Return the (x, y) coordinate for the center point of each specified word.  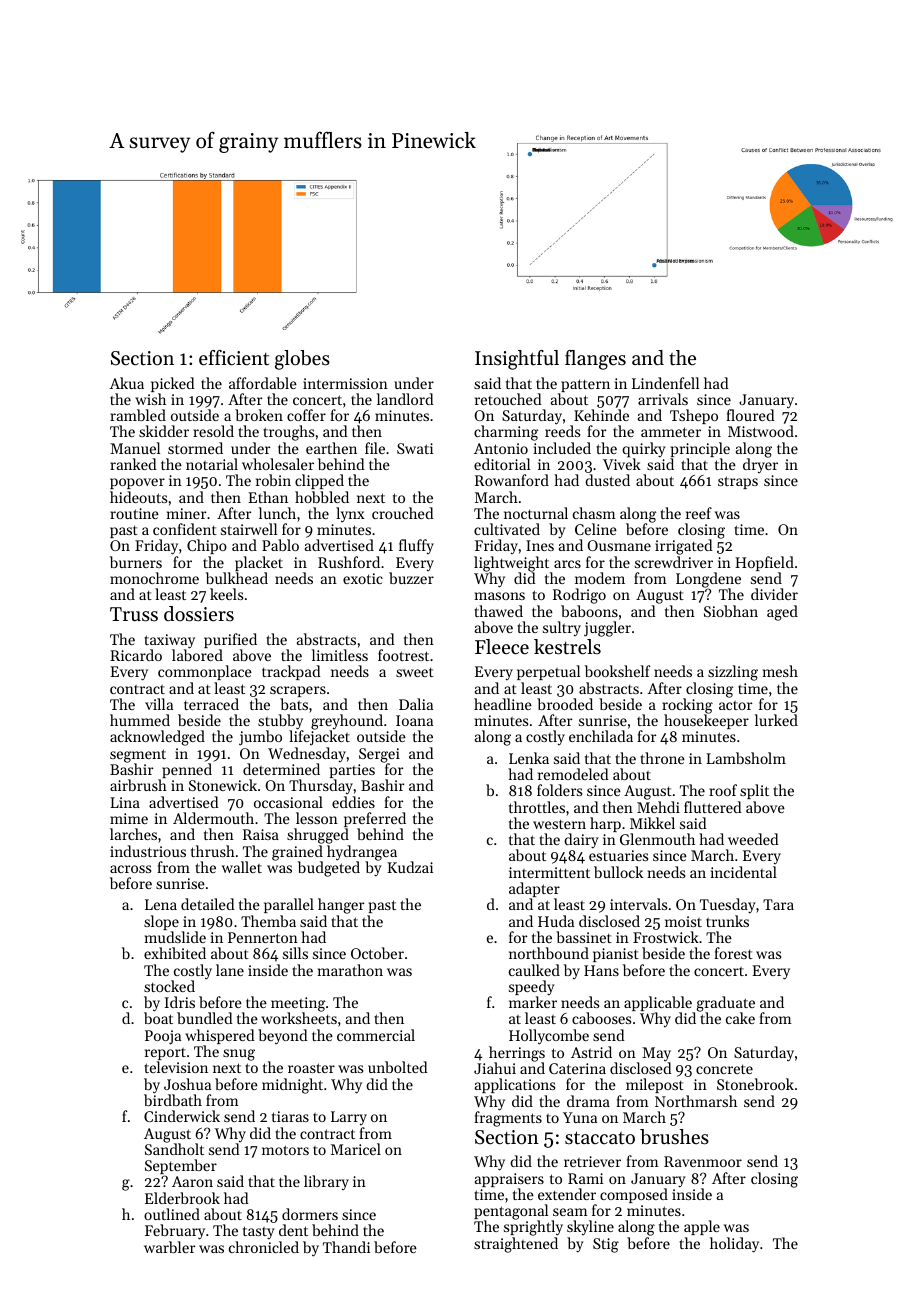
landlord (405, 399)
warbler (169, 1247)
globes (302, 360)
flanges (595, 360)
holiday (734, 1245)
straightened (516, 1245)
